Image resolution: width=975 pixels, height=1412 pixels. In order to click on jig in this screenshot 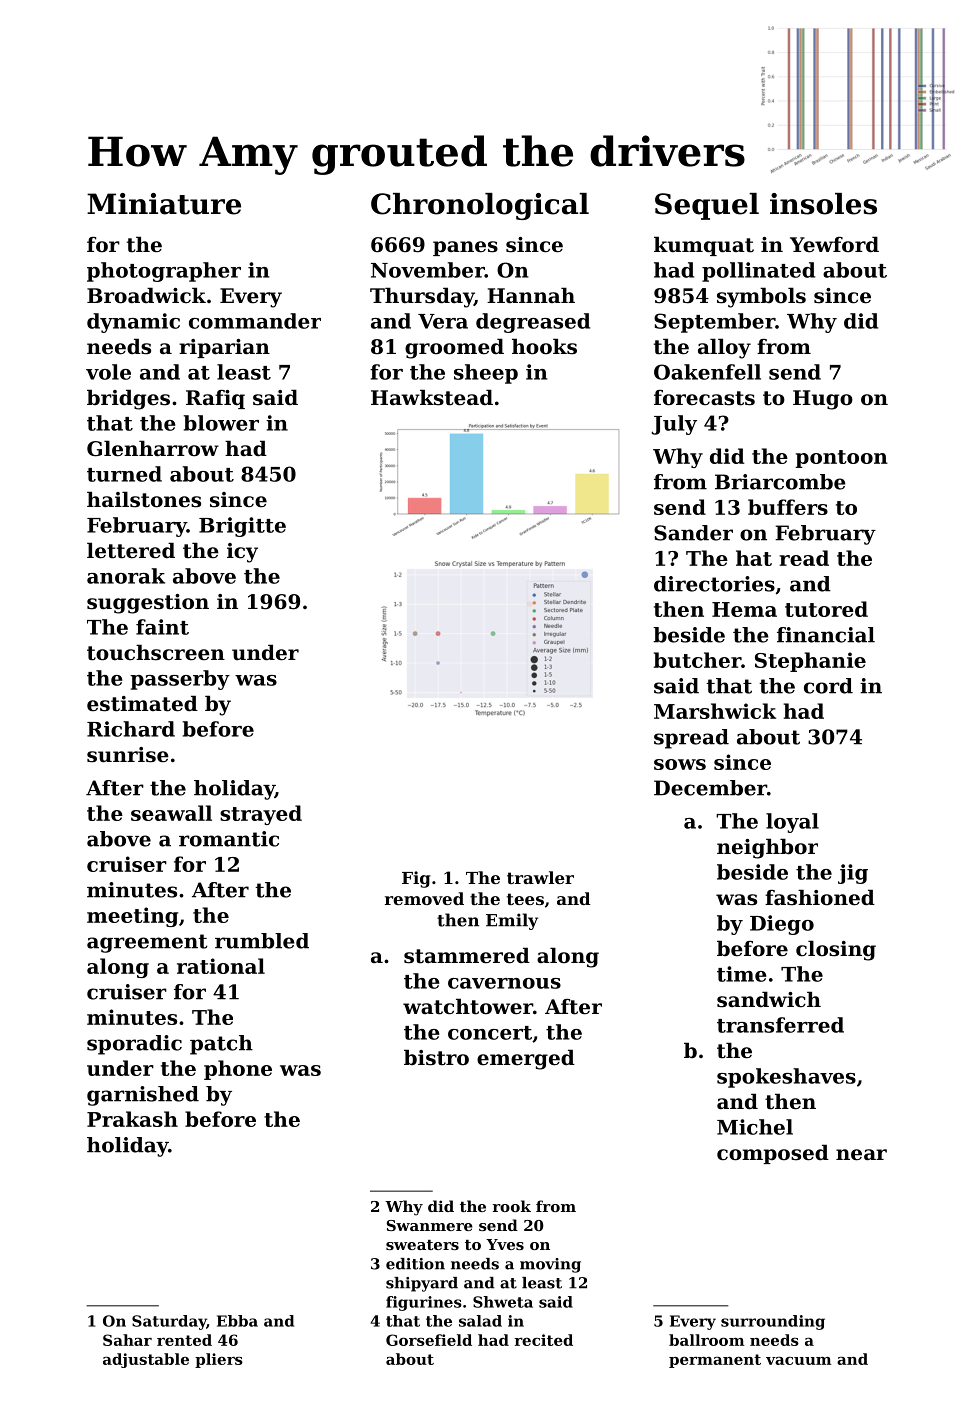, I will do `click(853, 874)`.
